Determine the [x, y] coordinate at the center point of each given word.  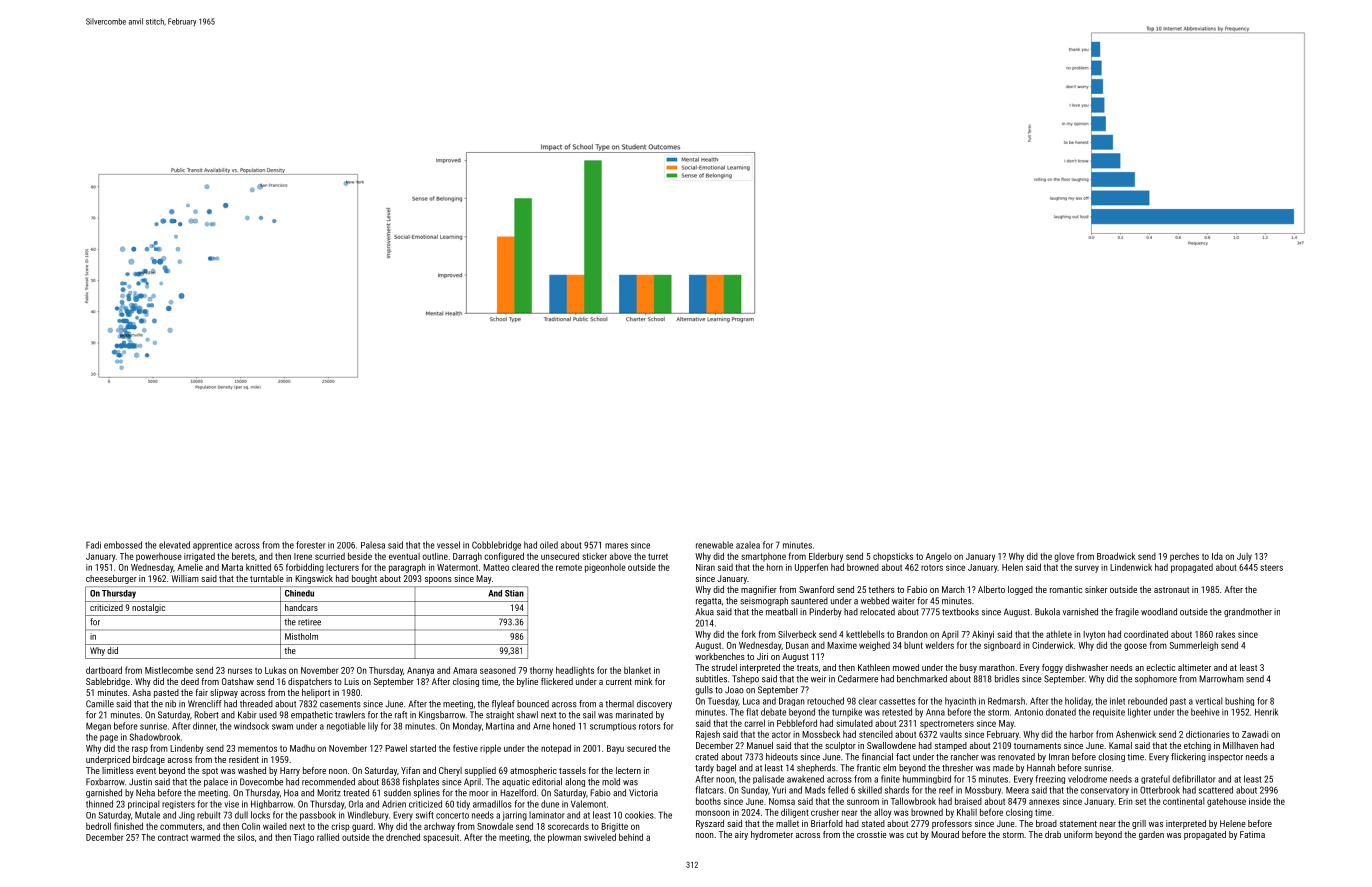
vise [232, 804]
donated [1061, 712]
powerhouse [159, 557]
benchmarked [922, 679]
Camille [100, 704]
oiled [549, 545]
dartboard [104, 670]
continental [1184, 801]
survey [1087, 569]
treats [807, 668]
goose [1135, 647]
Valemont [588, 804]
